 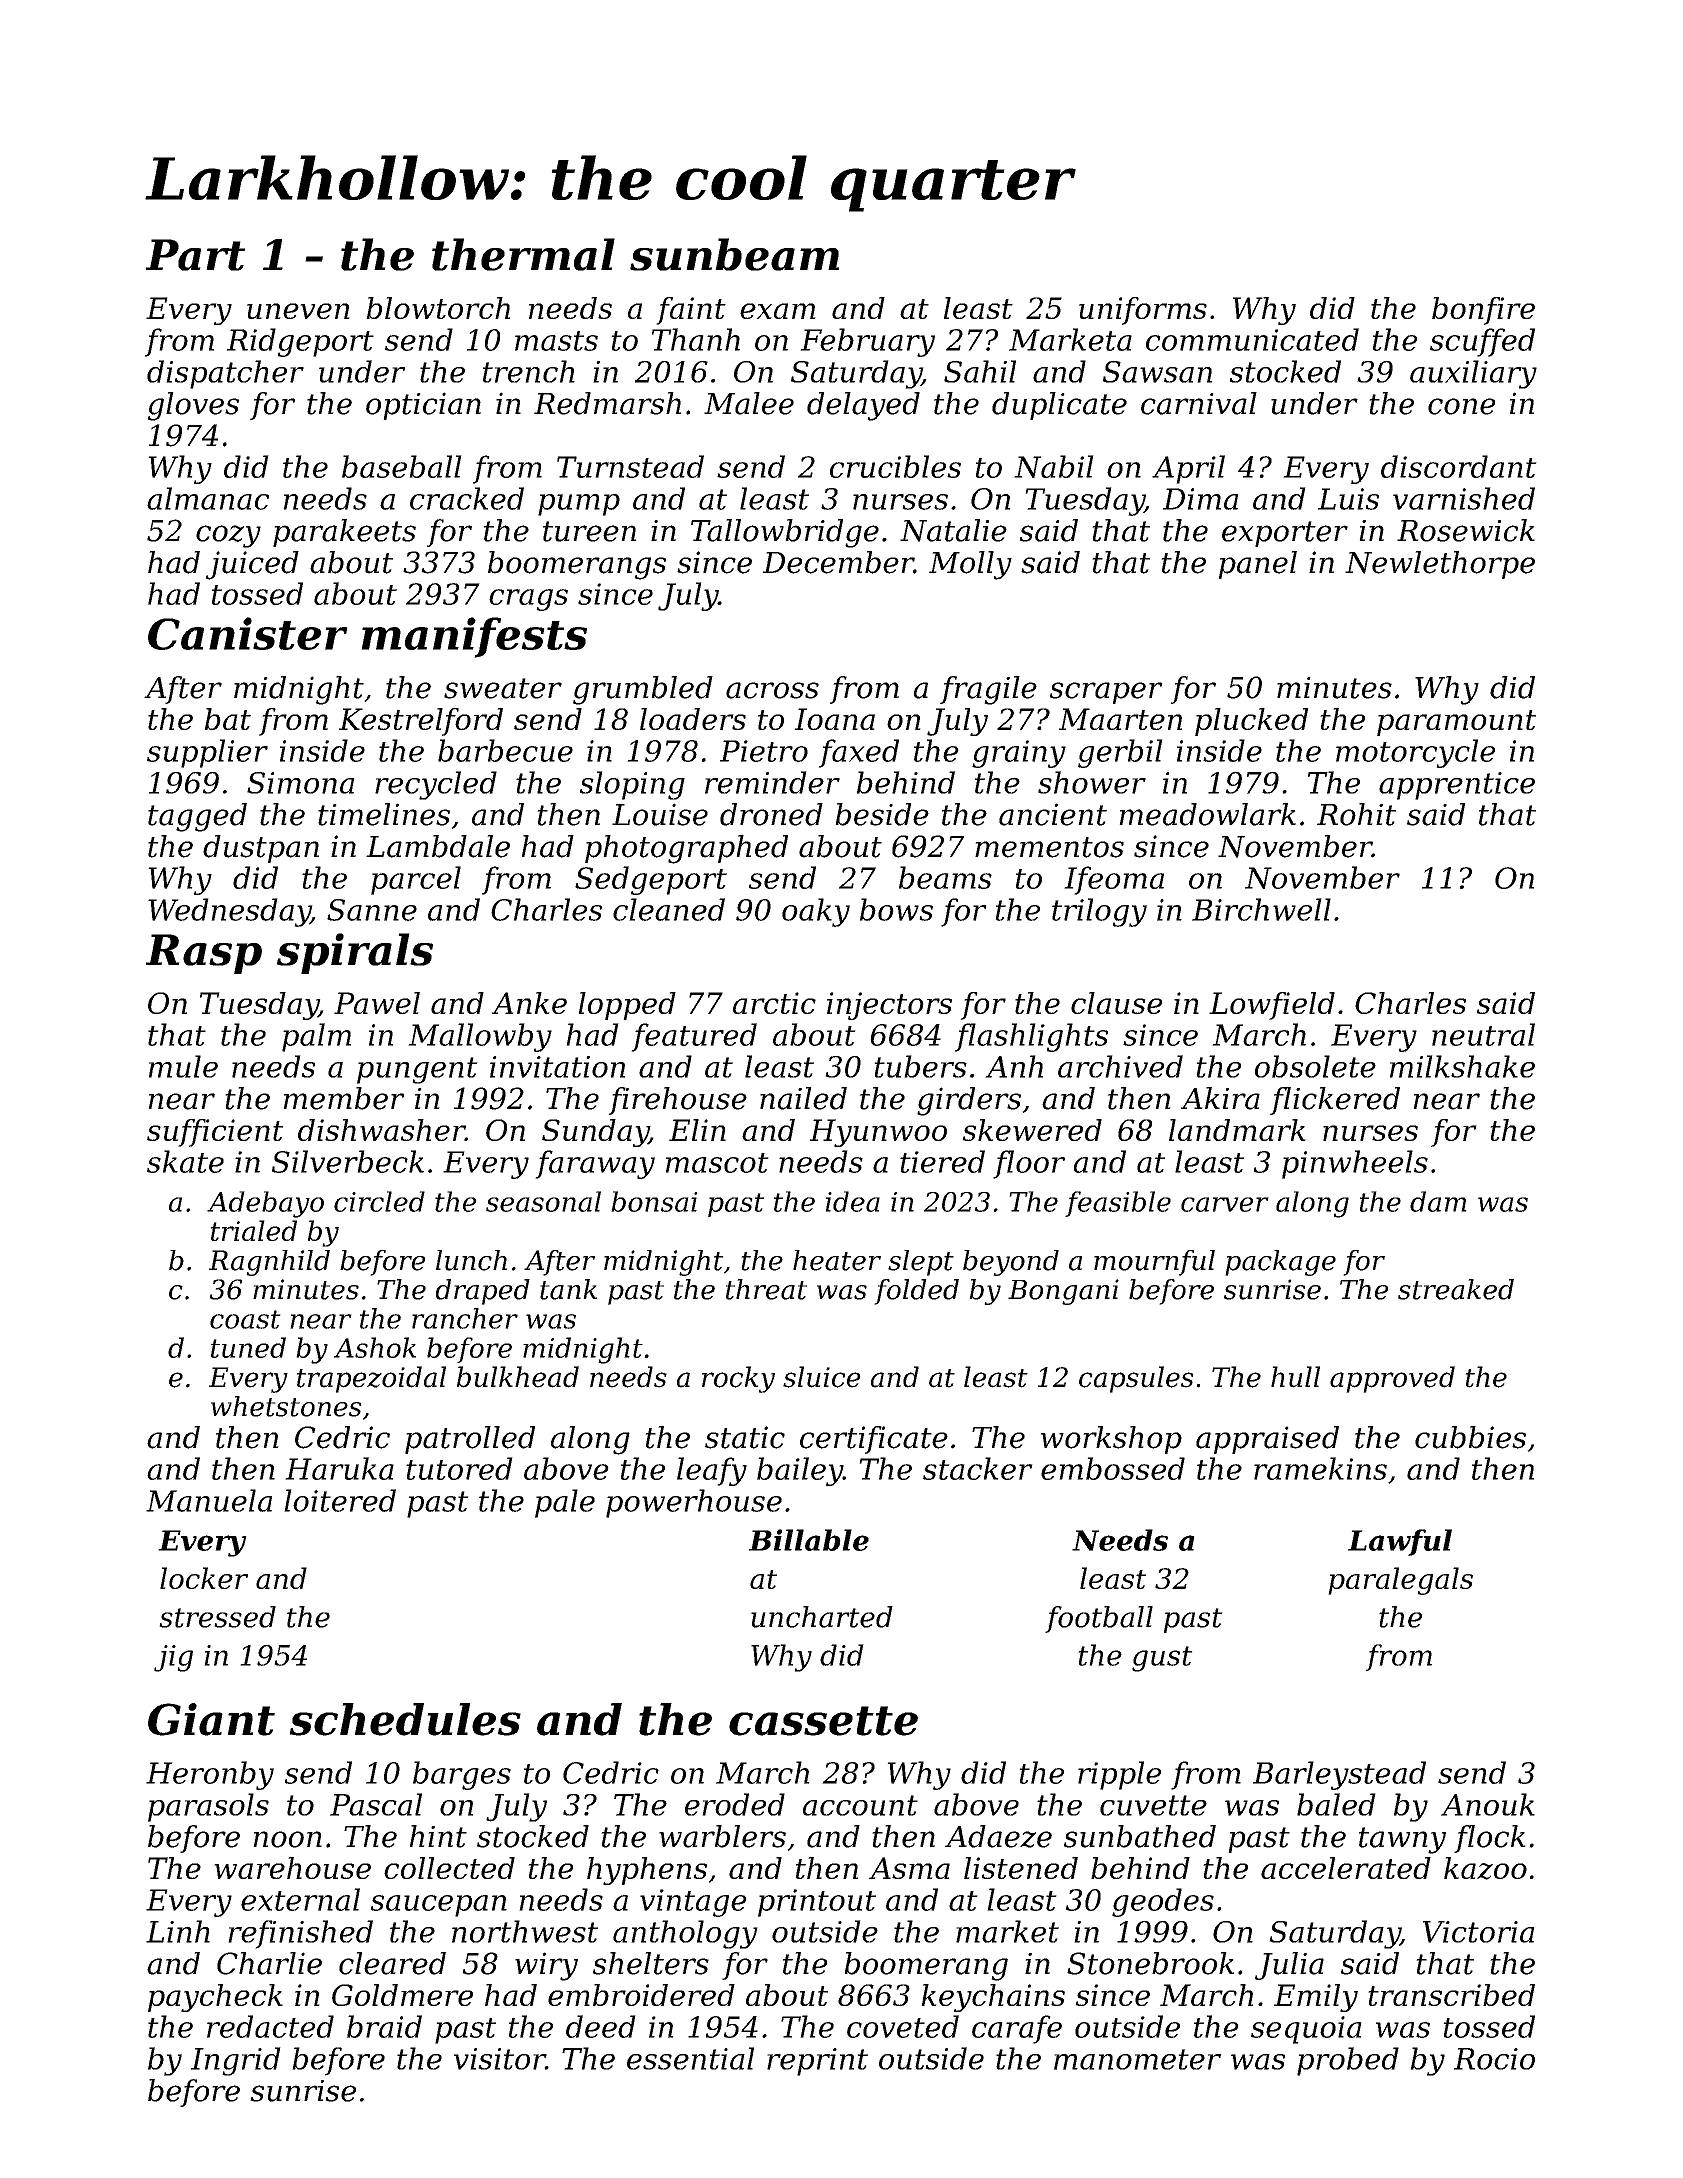 I want to click on skate, so click(x=185, y=1161).
